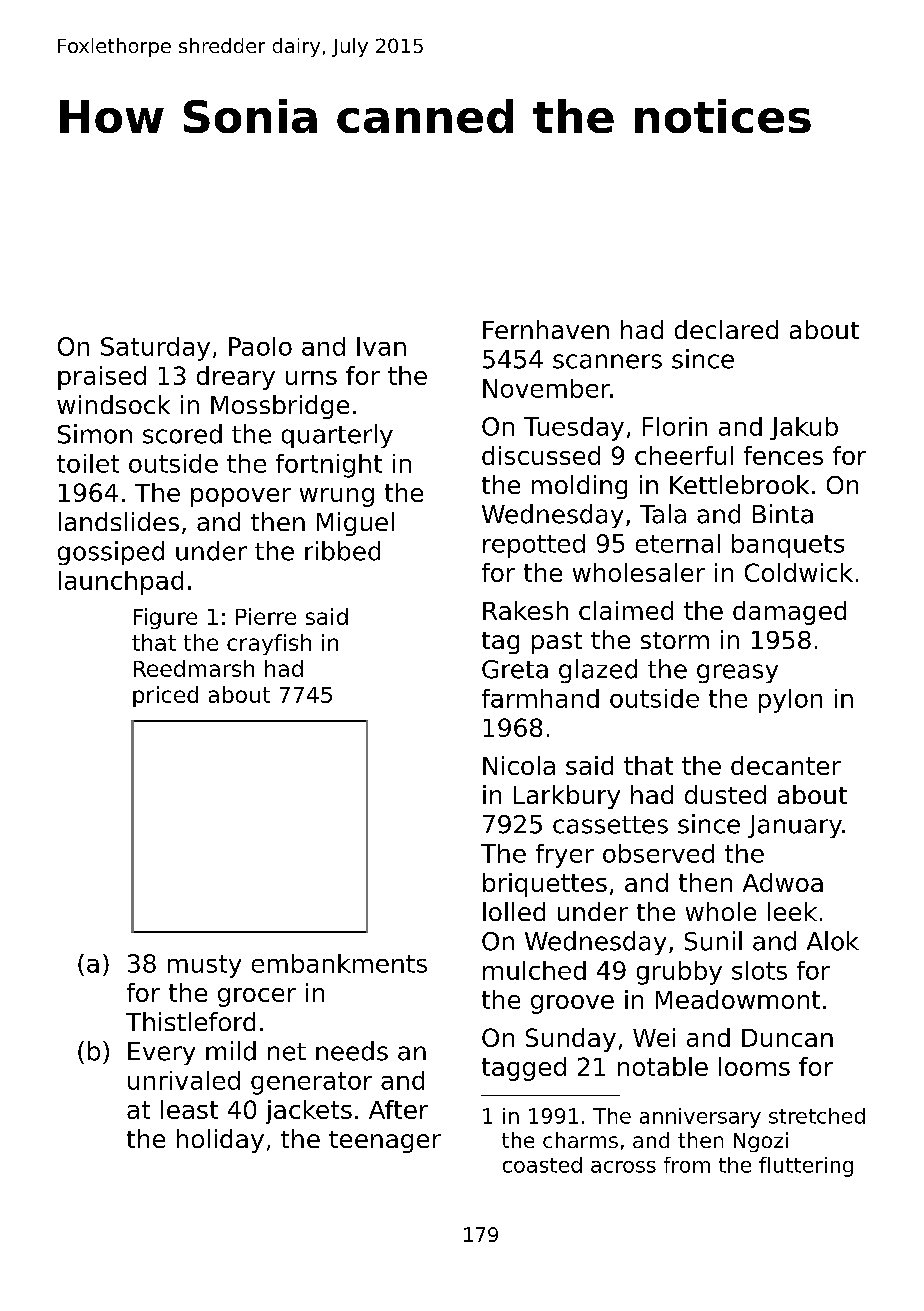  I want to click on urns, so click(311, 378).
